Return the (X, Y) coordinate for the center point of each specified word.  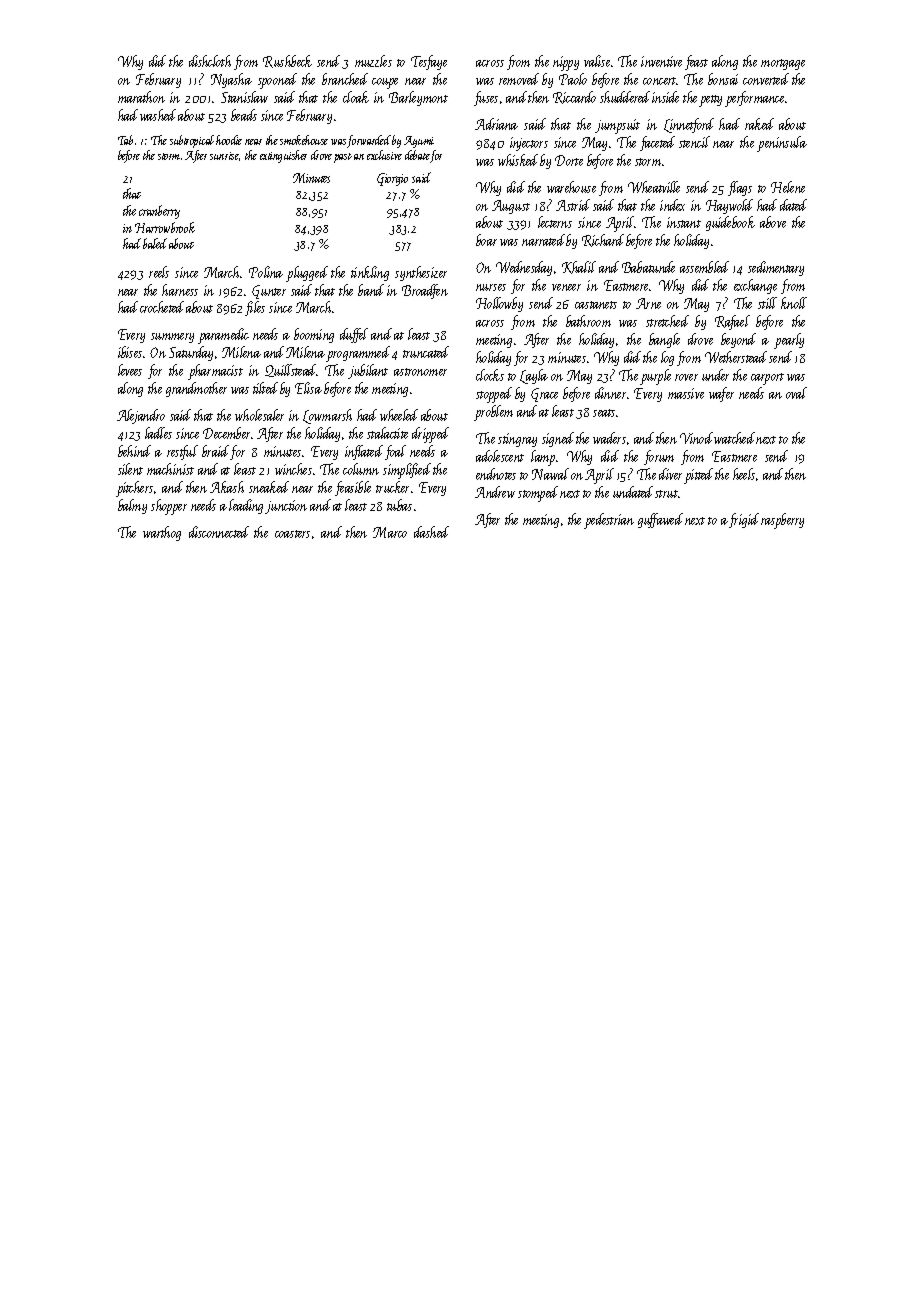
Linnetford (689, 125)
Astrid (573, 205)
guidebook (730, 223)
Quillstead (291, 370)
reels (159, 272)
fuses (486, 98)
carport (767, 379)
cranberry (159, 212)
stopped (494, 395)
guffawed (660, 520)
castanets (596, 305)
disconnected (219, 532)
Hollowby (499, 304)
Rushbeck (287, 61)
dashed (431, 532)
